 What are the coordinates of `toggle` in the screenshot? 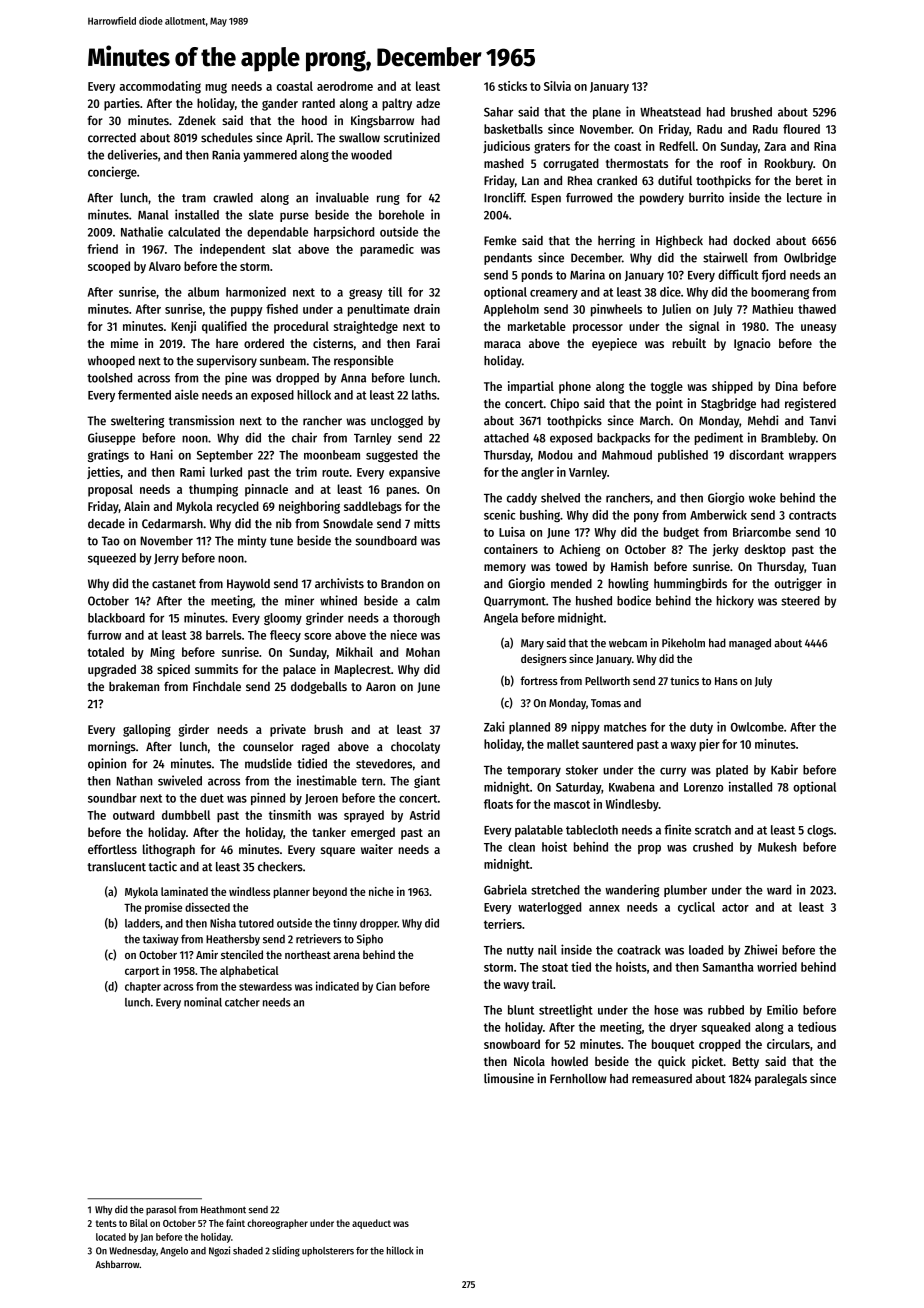 It's located at (666, 387).
